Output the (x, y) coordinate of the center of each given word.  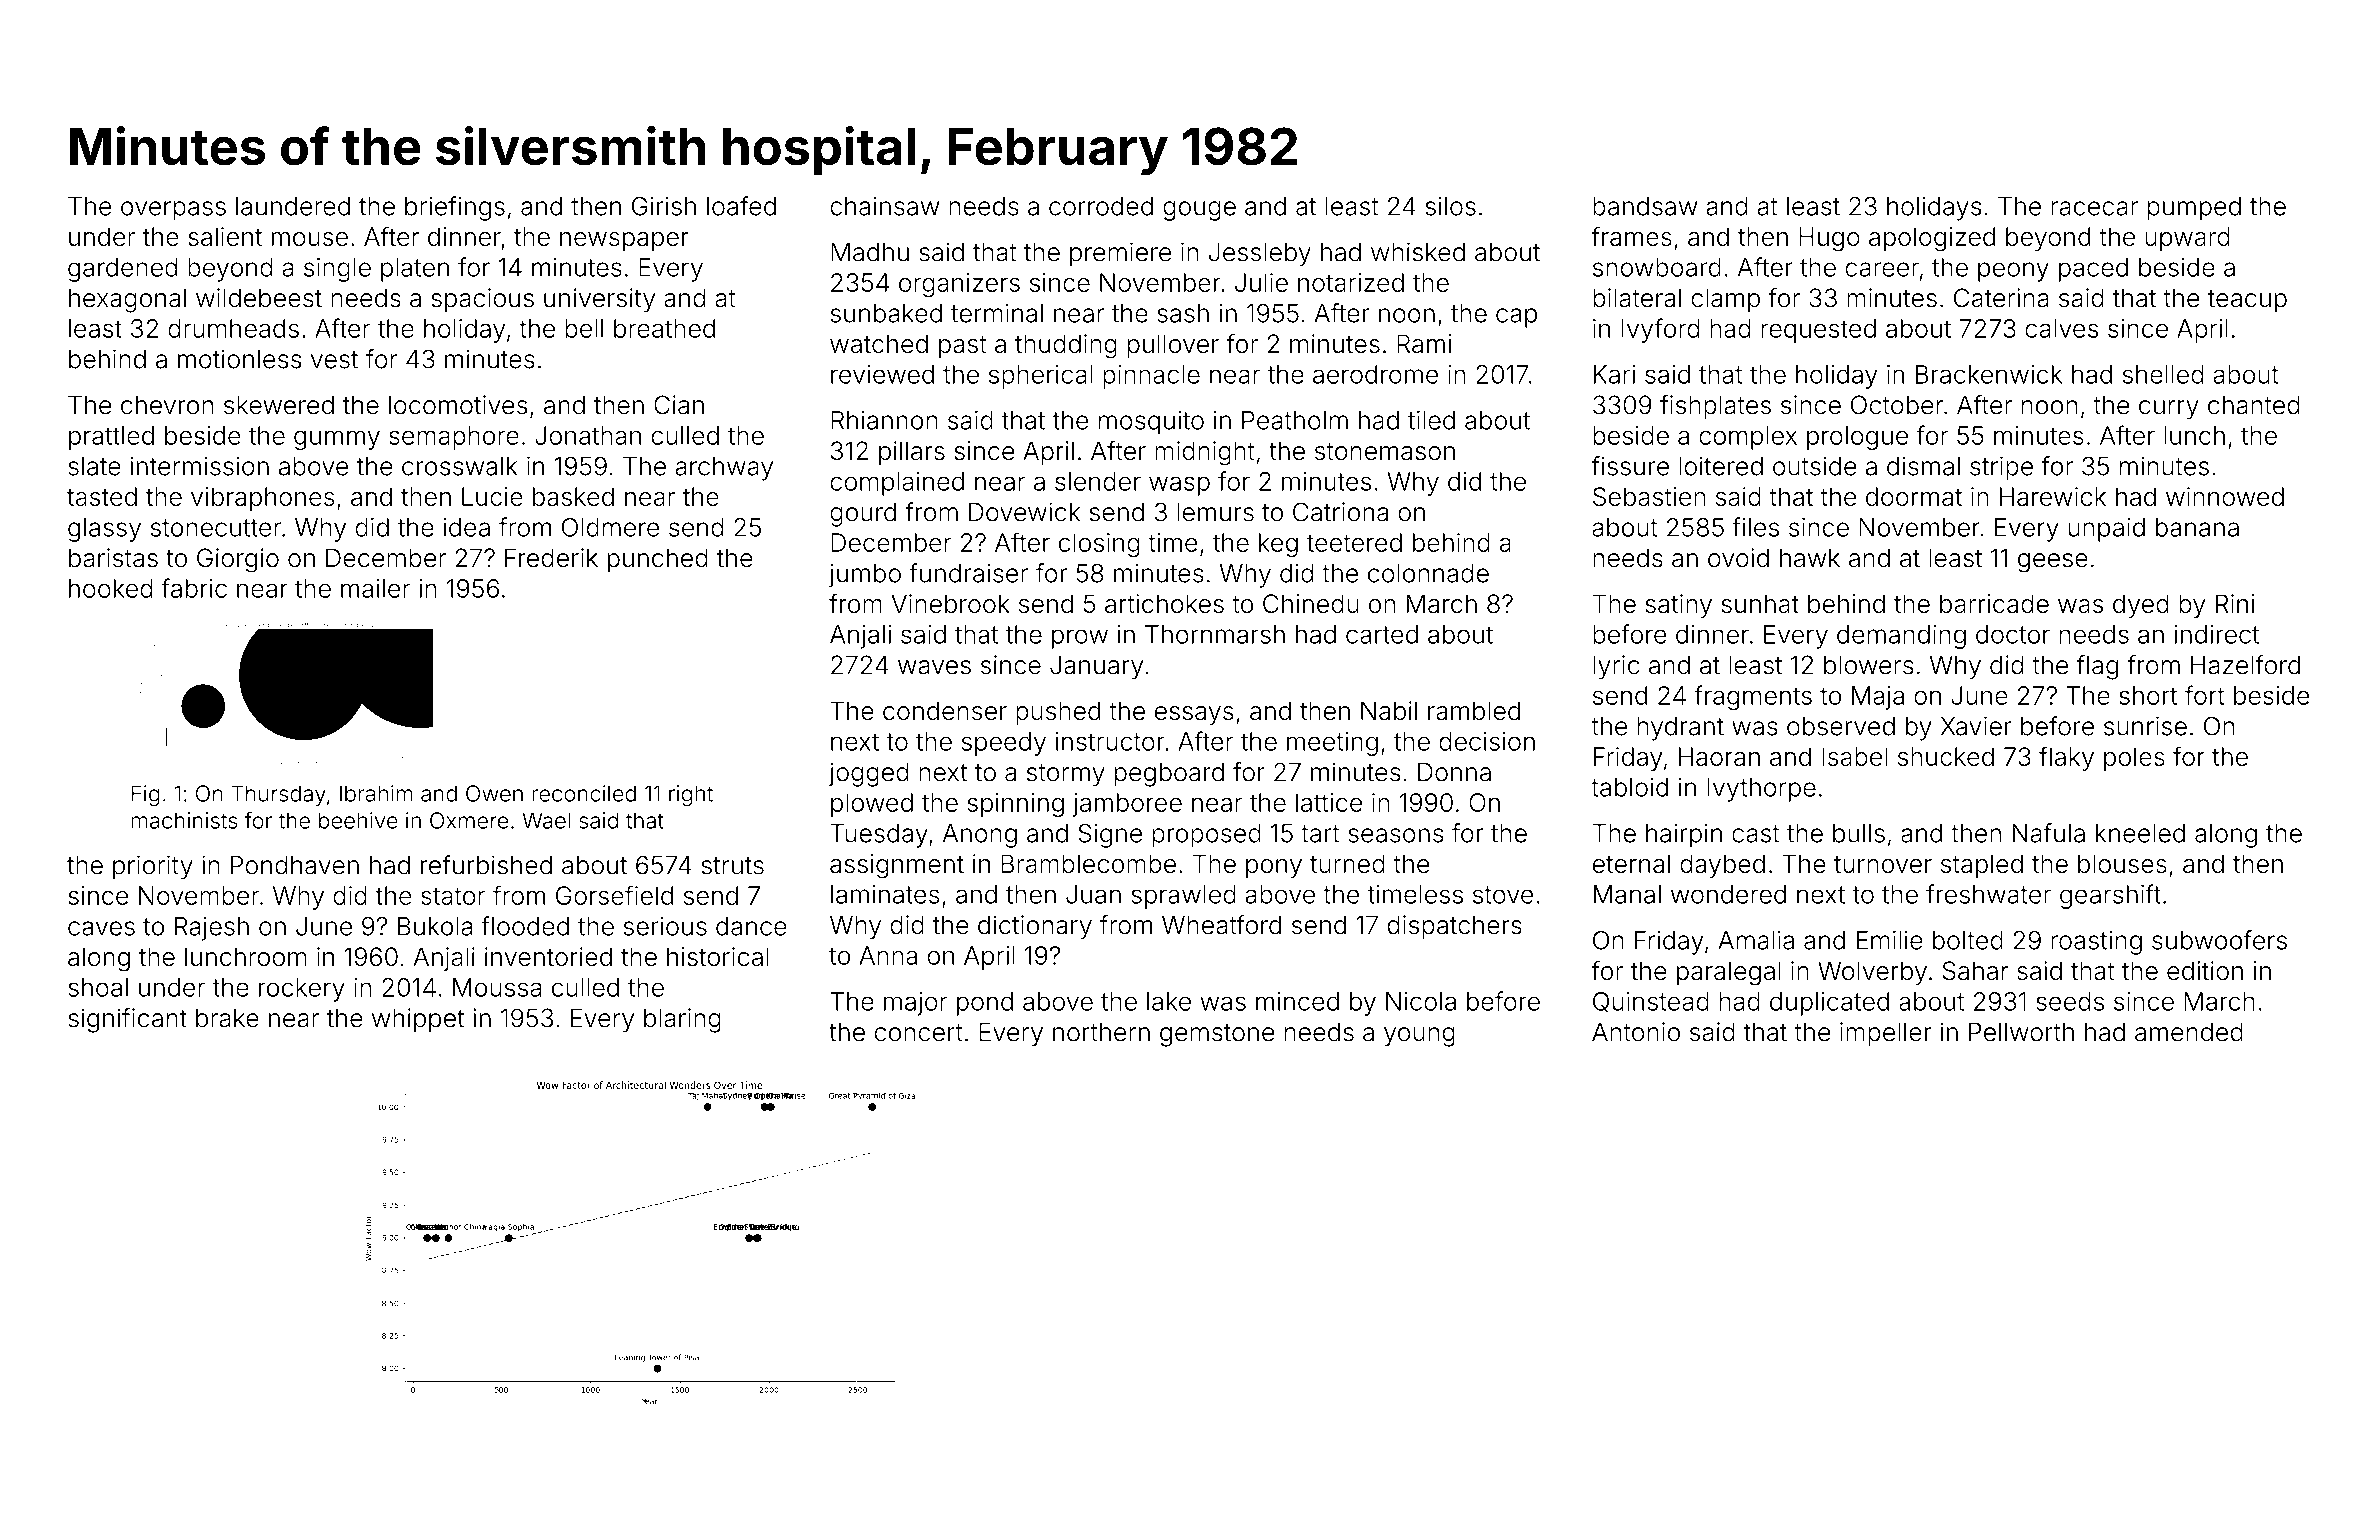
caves (101, 928)
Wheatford (1221, 925)
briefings (455, 208)
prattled (111, 438)
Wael (546, 820)
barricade (1994, 603)
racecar (2094, 208)
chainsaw (884, 206)
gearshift (2110, 896)
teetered (1354, 542)
